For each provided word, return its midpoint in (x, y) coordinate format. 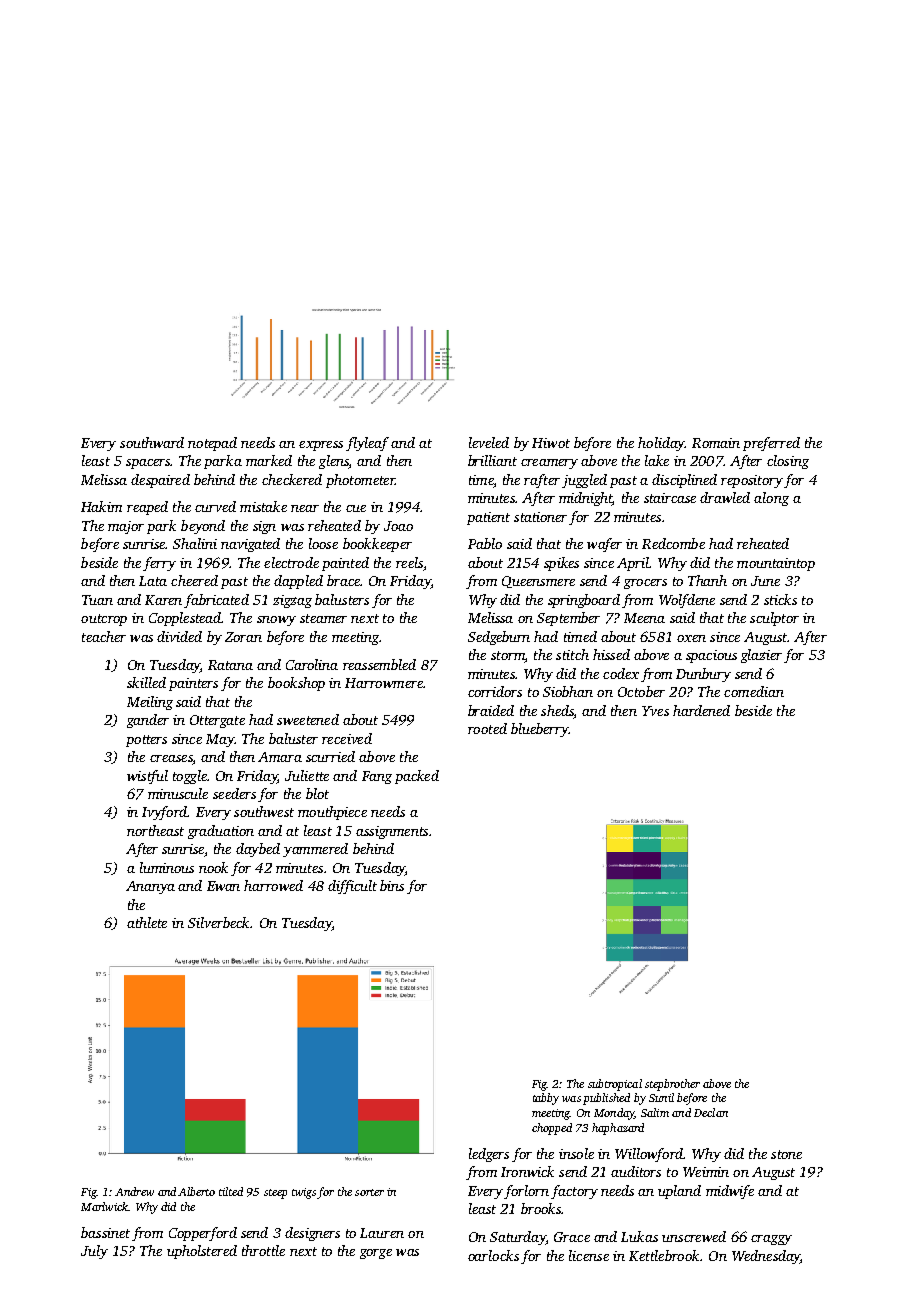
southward (152, 442)
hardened (701, 710)
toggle (190, 777)
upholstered (202, 1252)
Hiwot (551, 443)
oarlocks (493, 1255)
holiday (661, 444)
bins (392, 885)
